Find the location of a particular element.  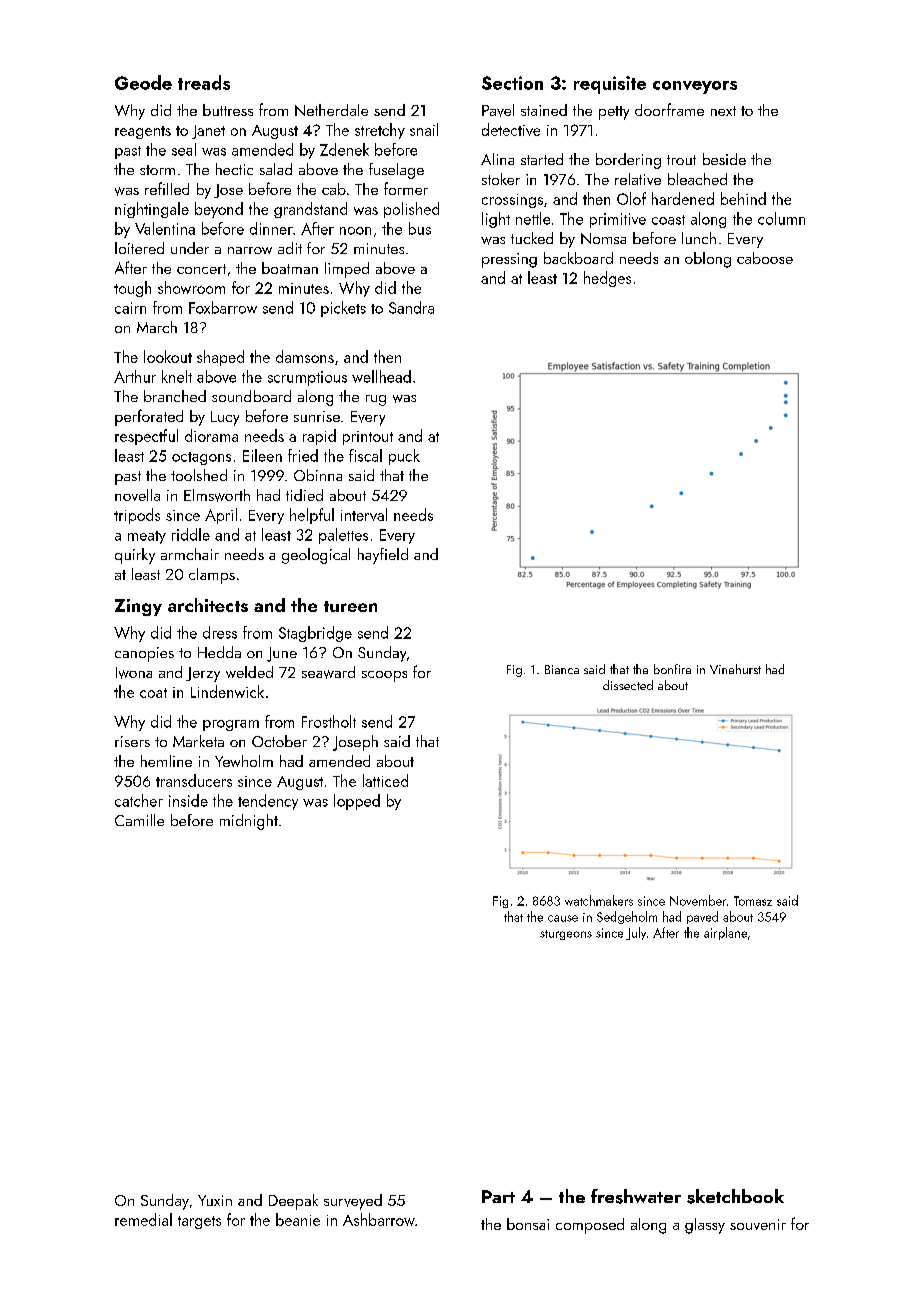

buttress is located at coordinates (228, 110).
